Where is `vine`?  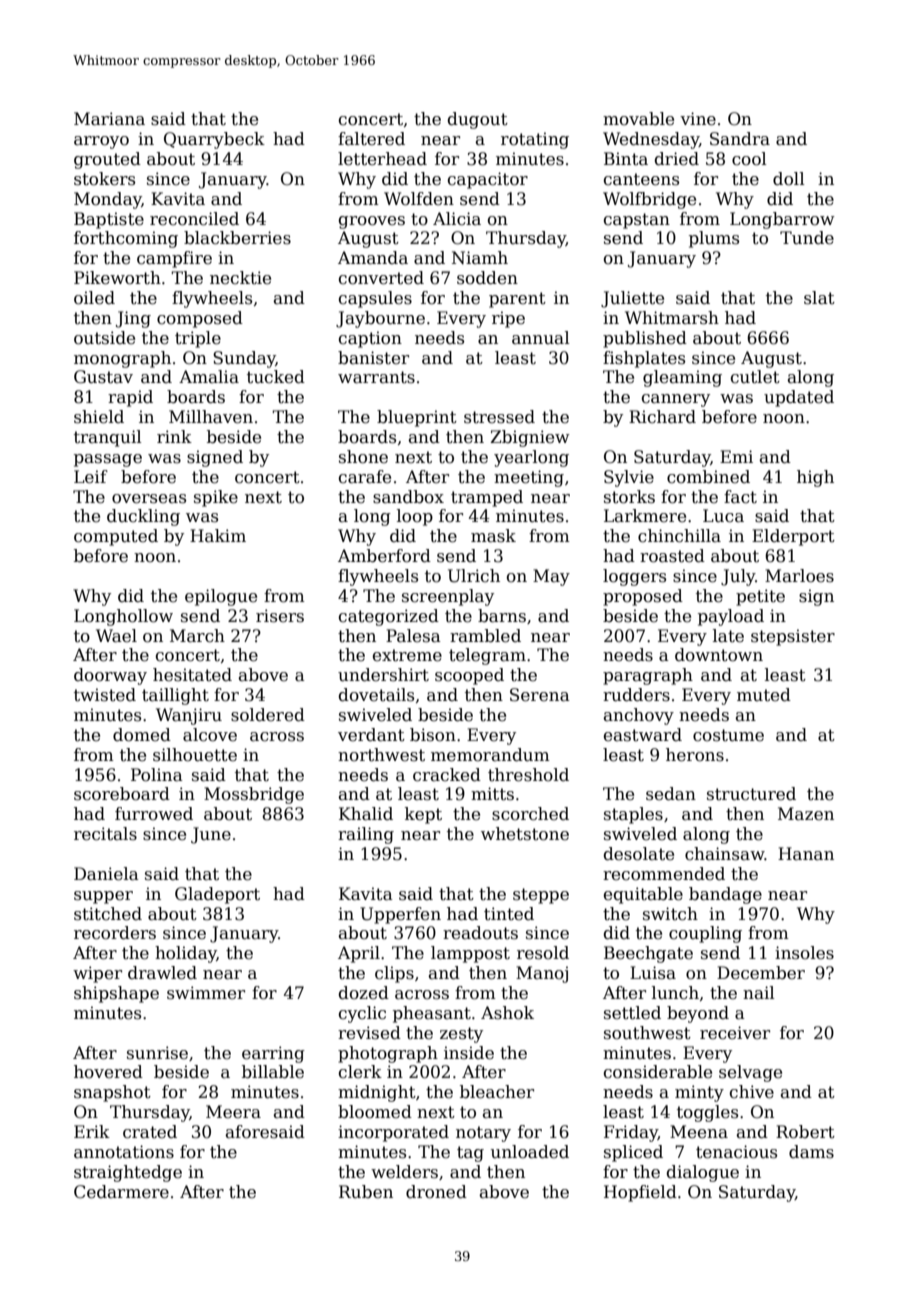 vine is located at coordinates (698, 119).
